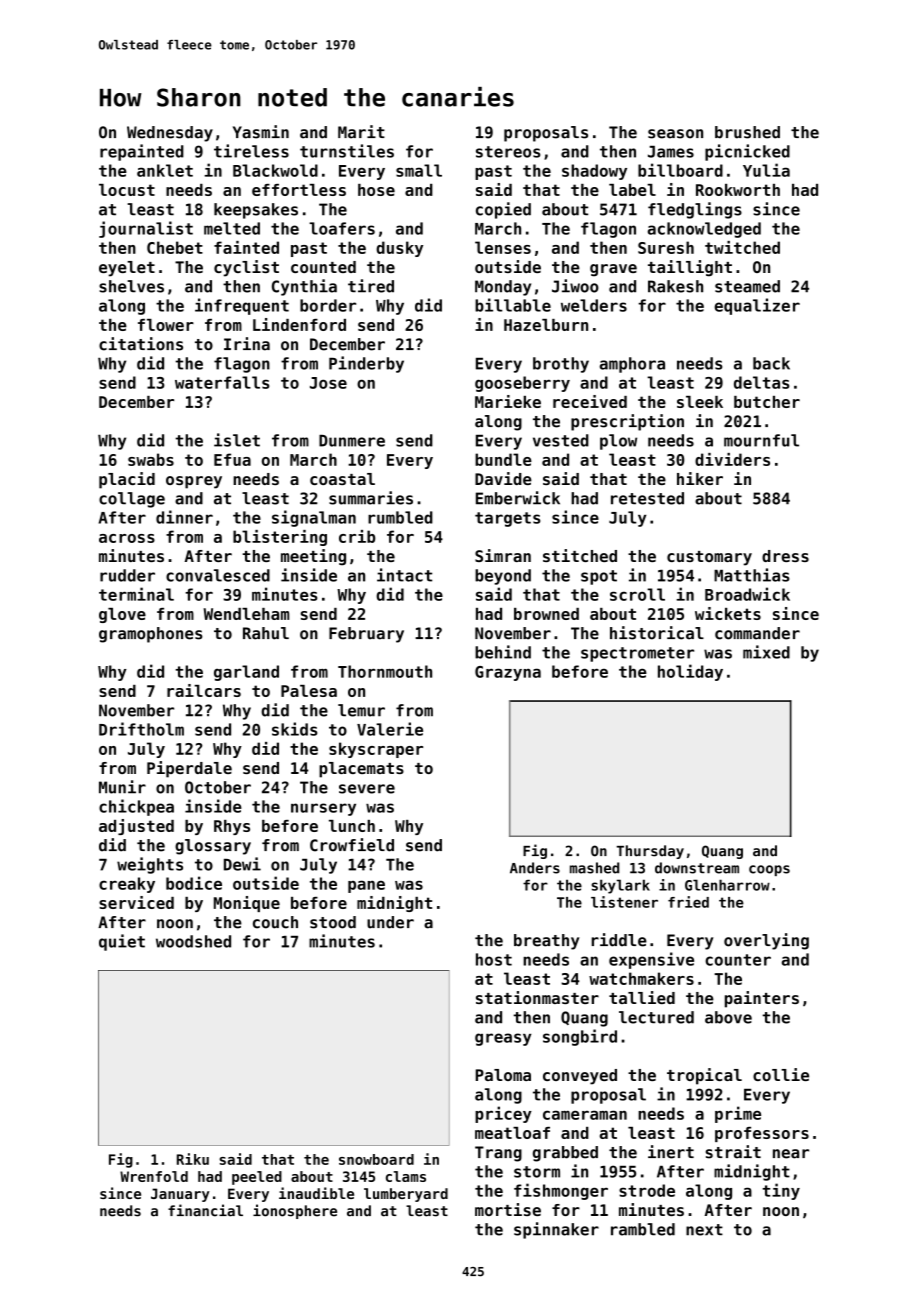 This image has width=924, height=1308. I want to click on cameraman, so click(585, 1115).
